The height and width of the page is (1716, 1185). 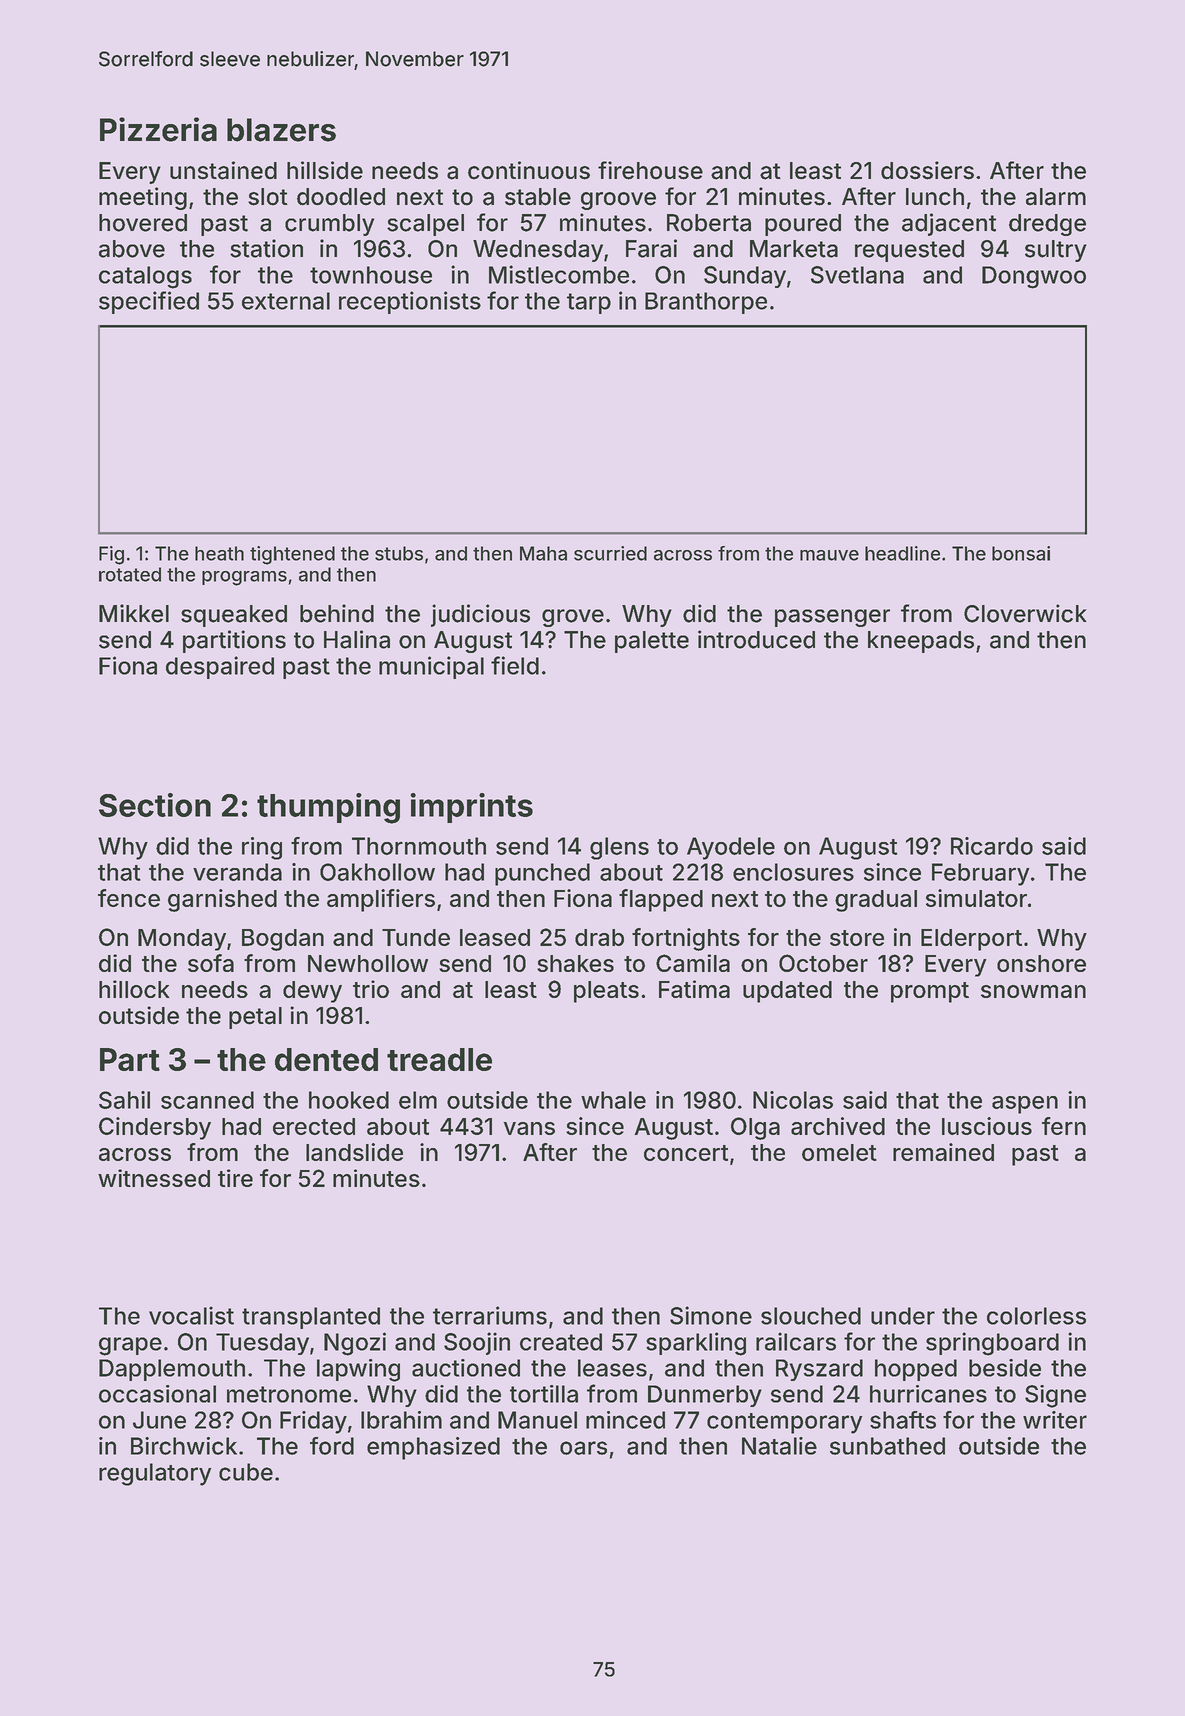 What do you see at coordinates (471, 808) in the page?
I see `imprints` at bounding box center [471, 808].
